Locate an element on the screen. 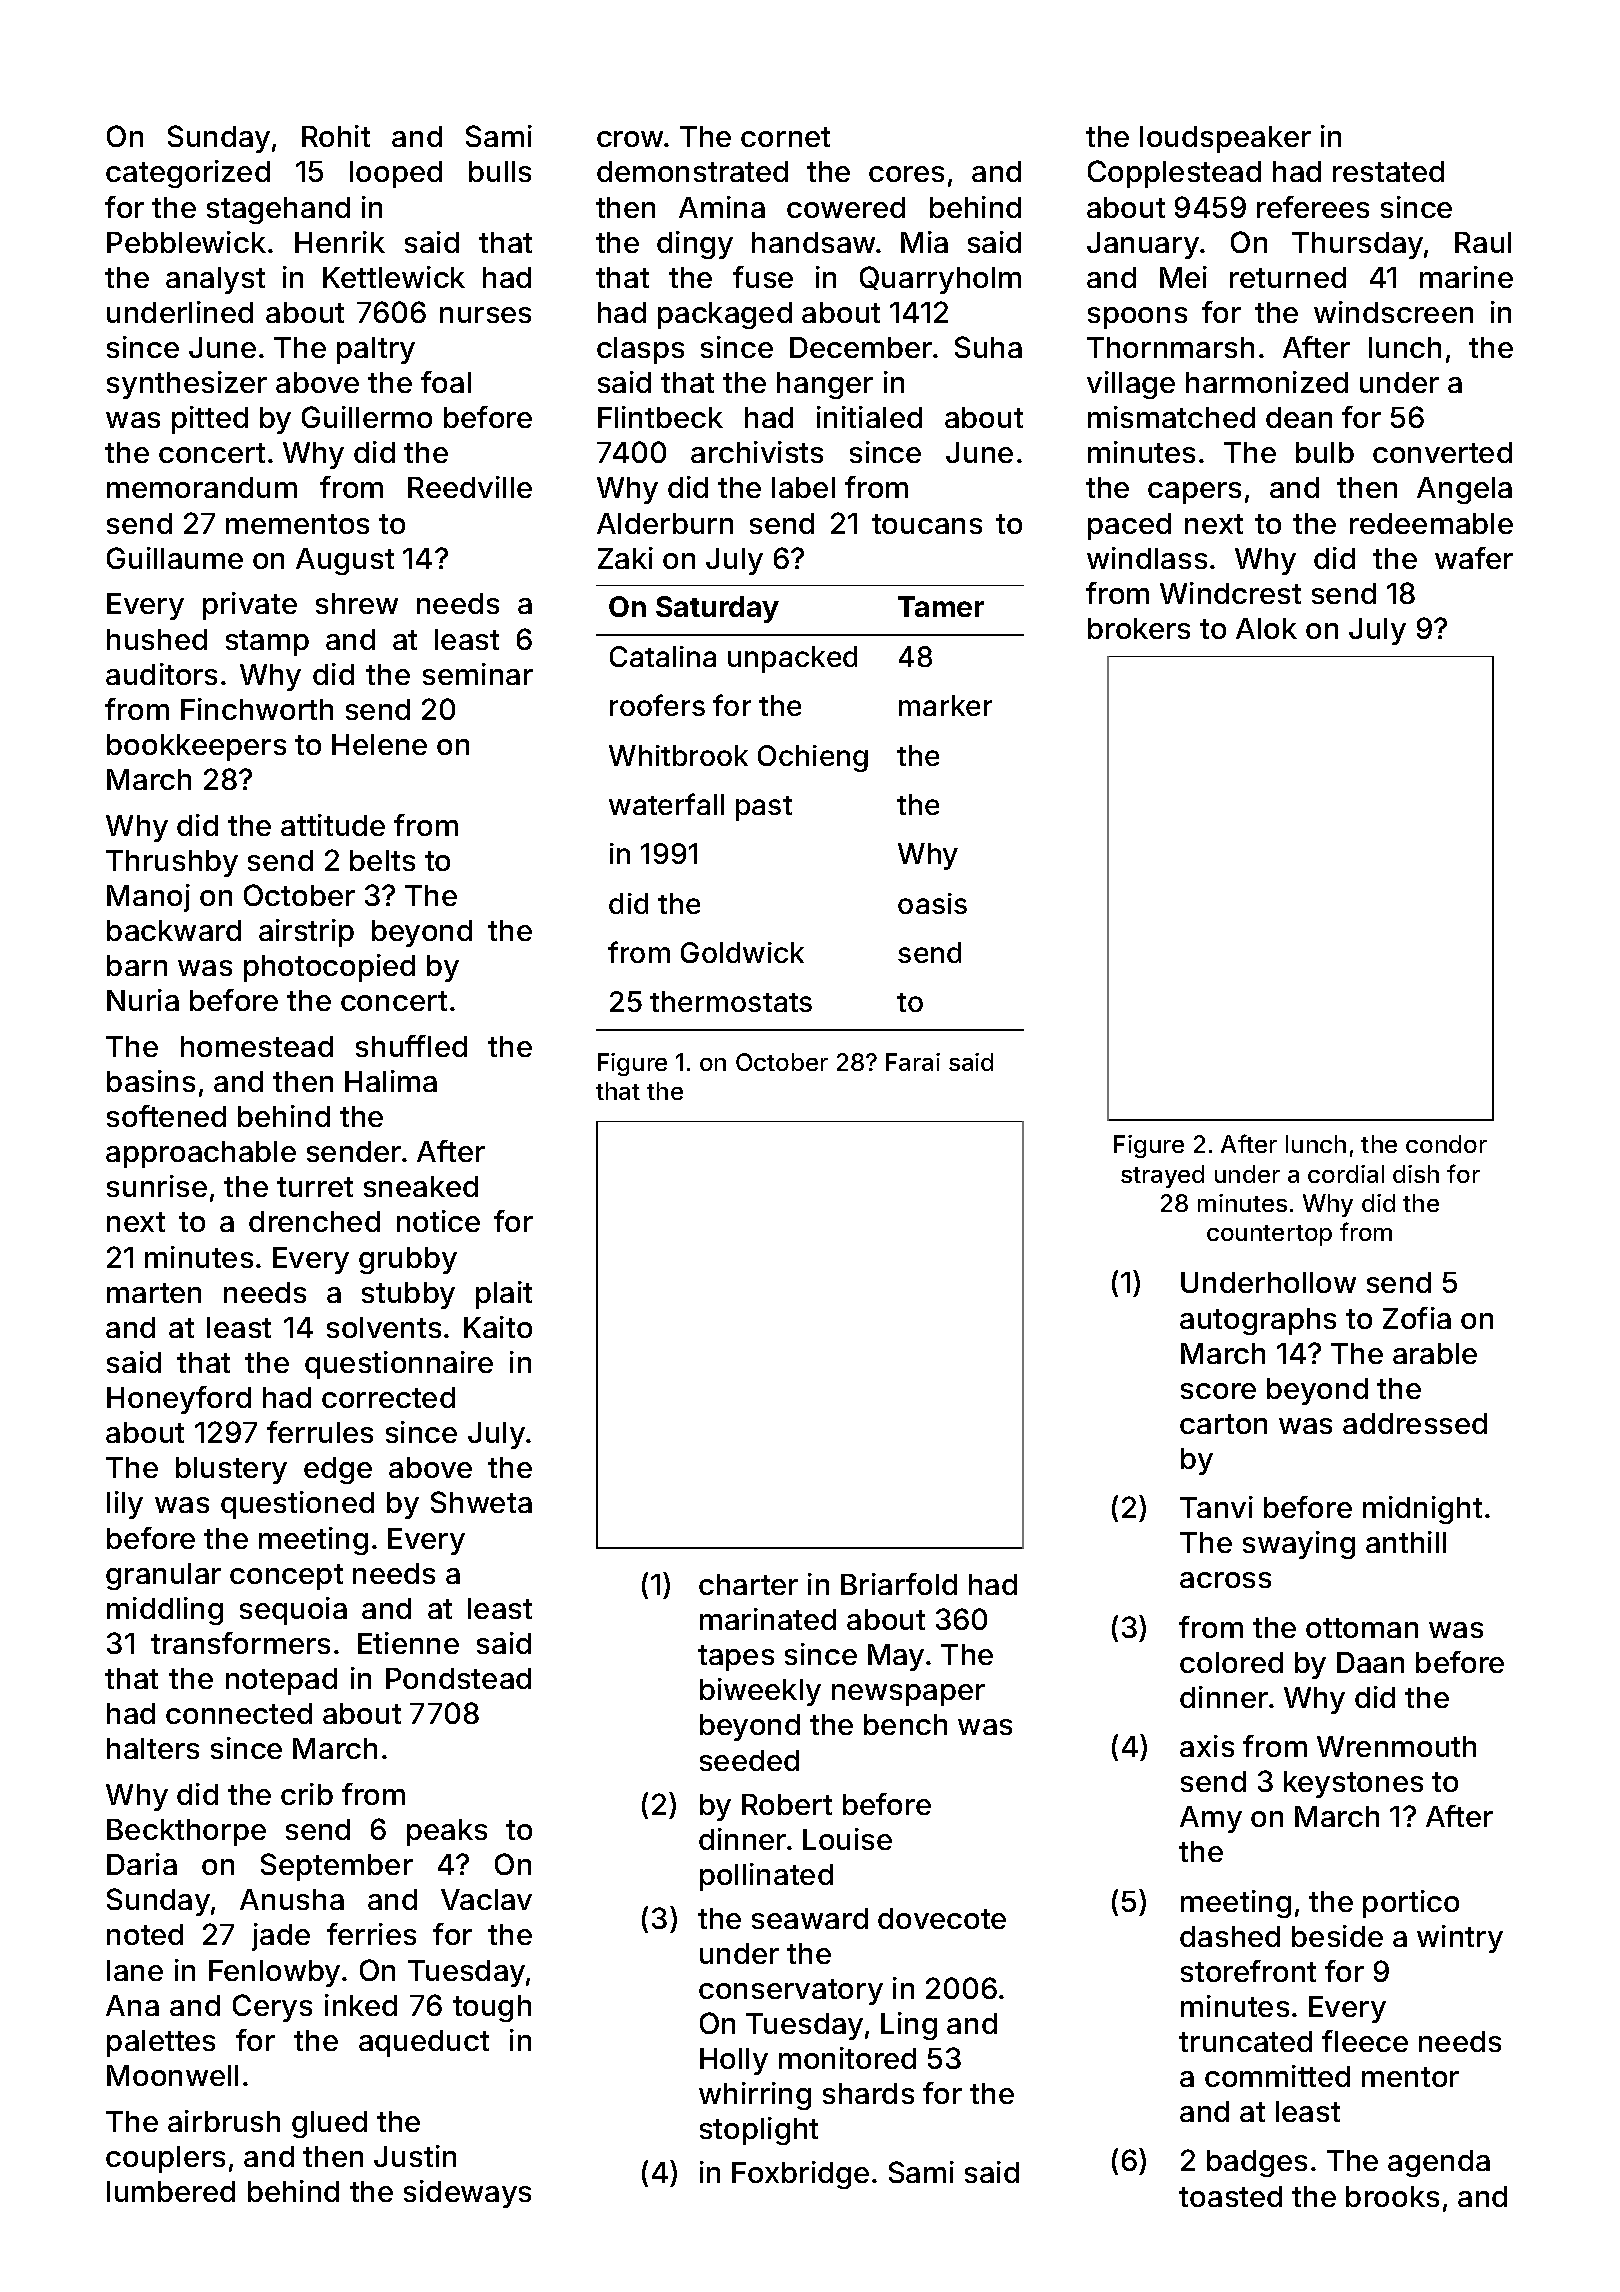 This screenshot has width=1620, height=2292. turret is located at coordinates (315, 1187).
